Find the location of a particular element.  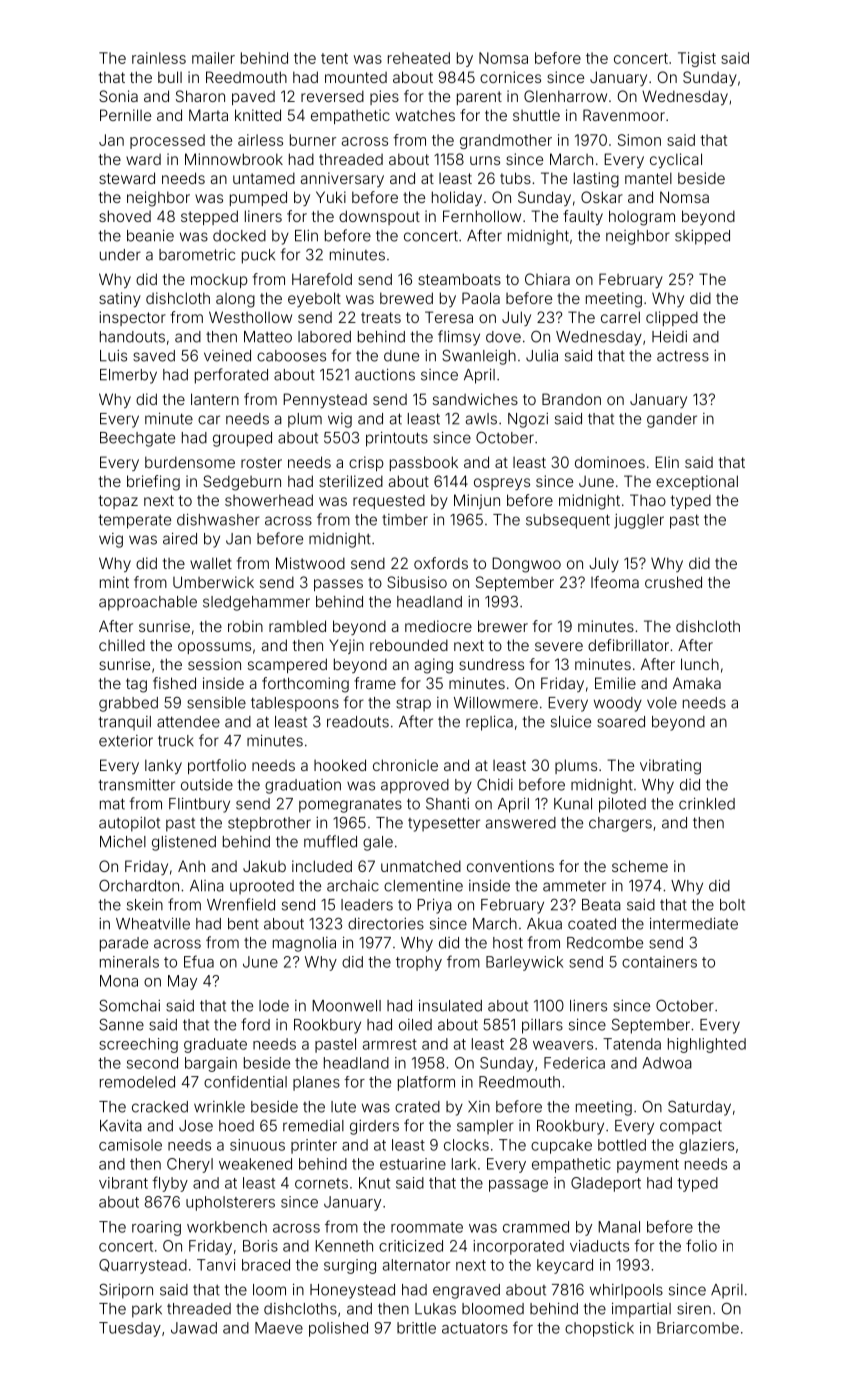

exceptional is located at coordinates (697, 482).
